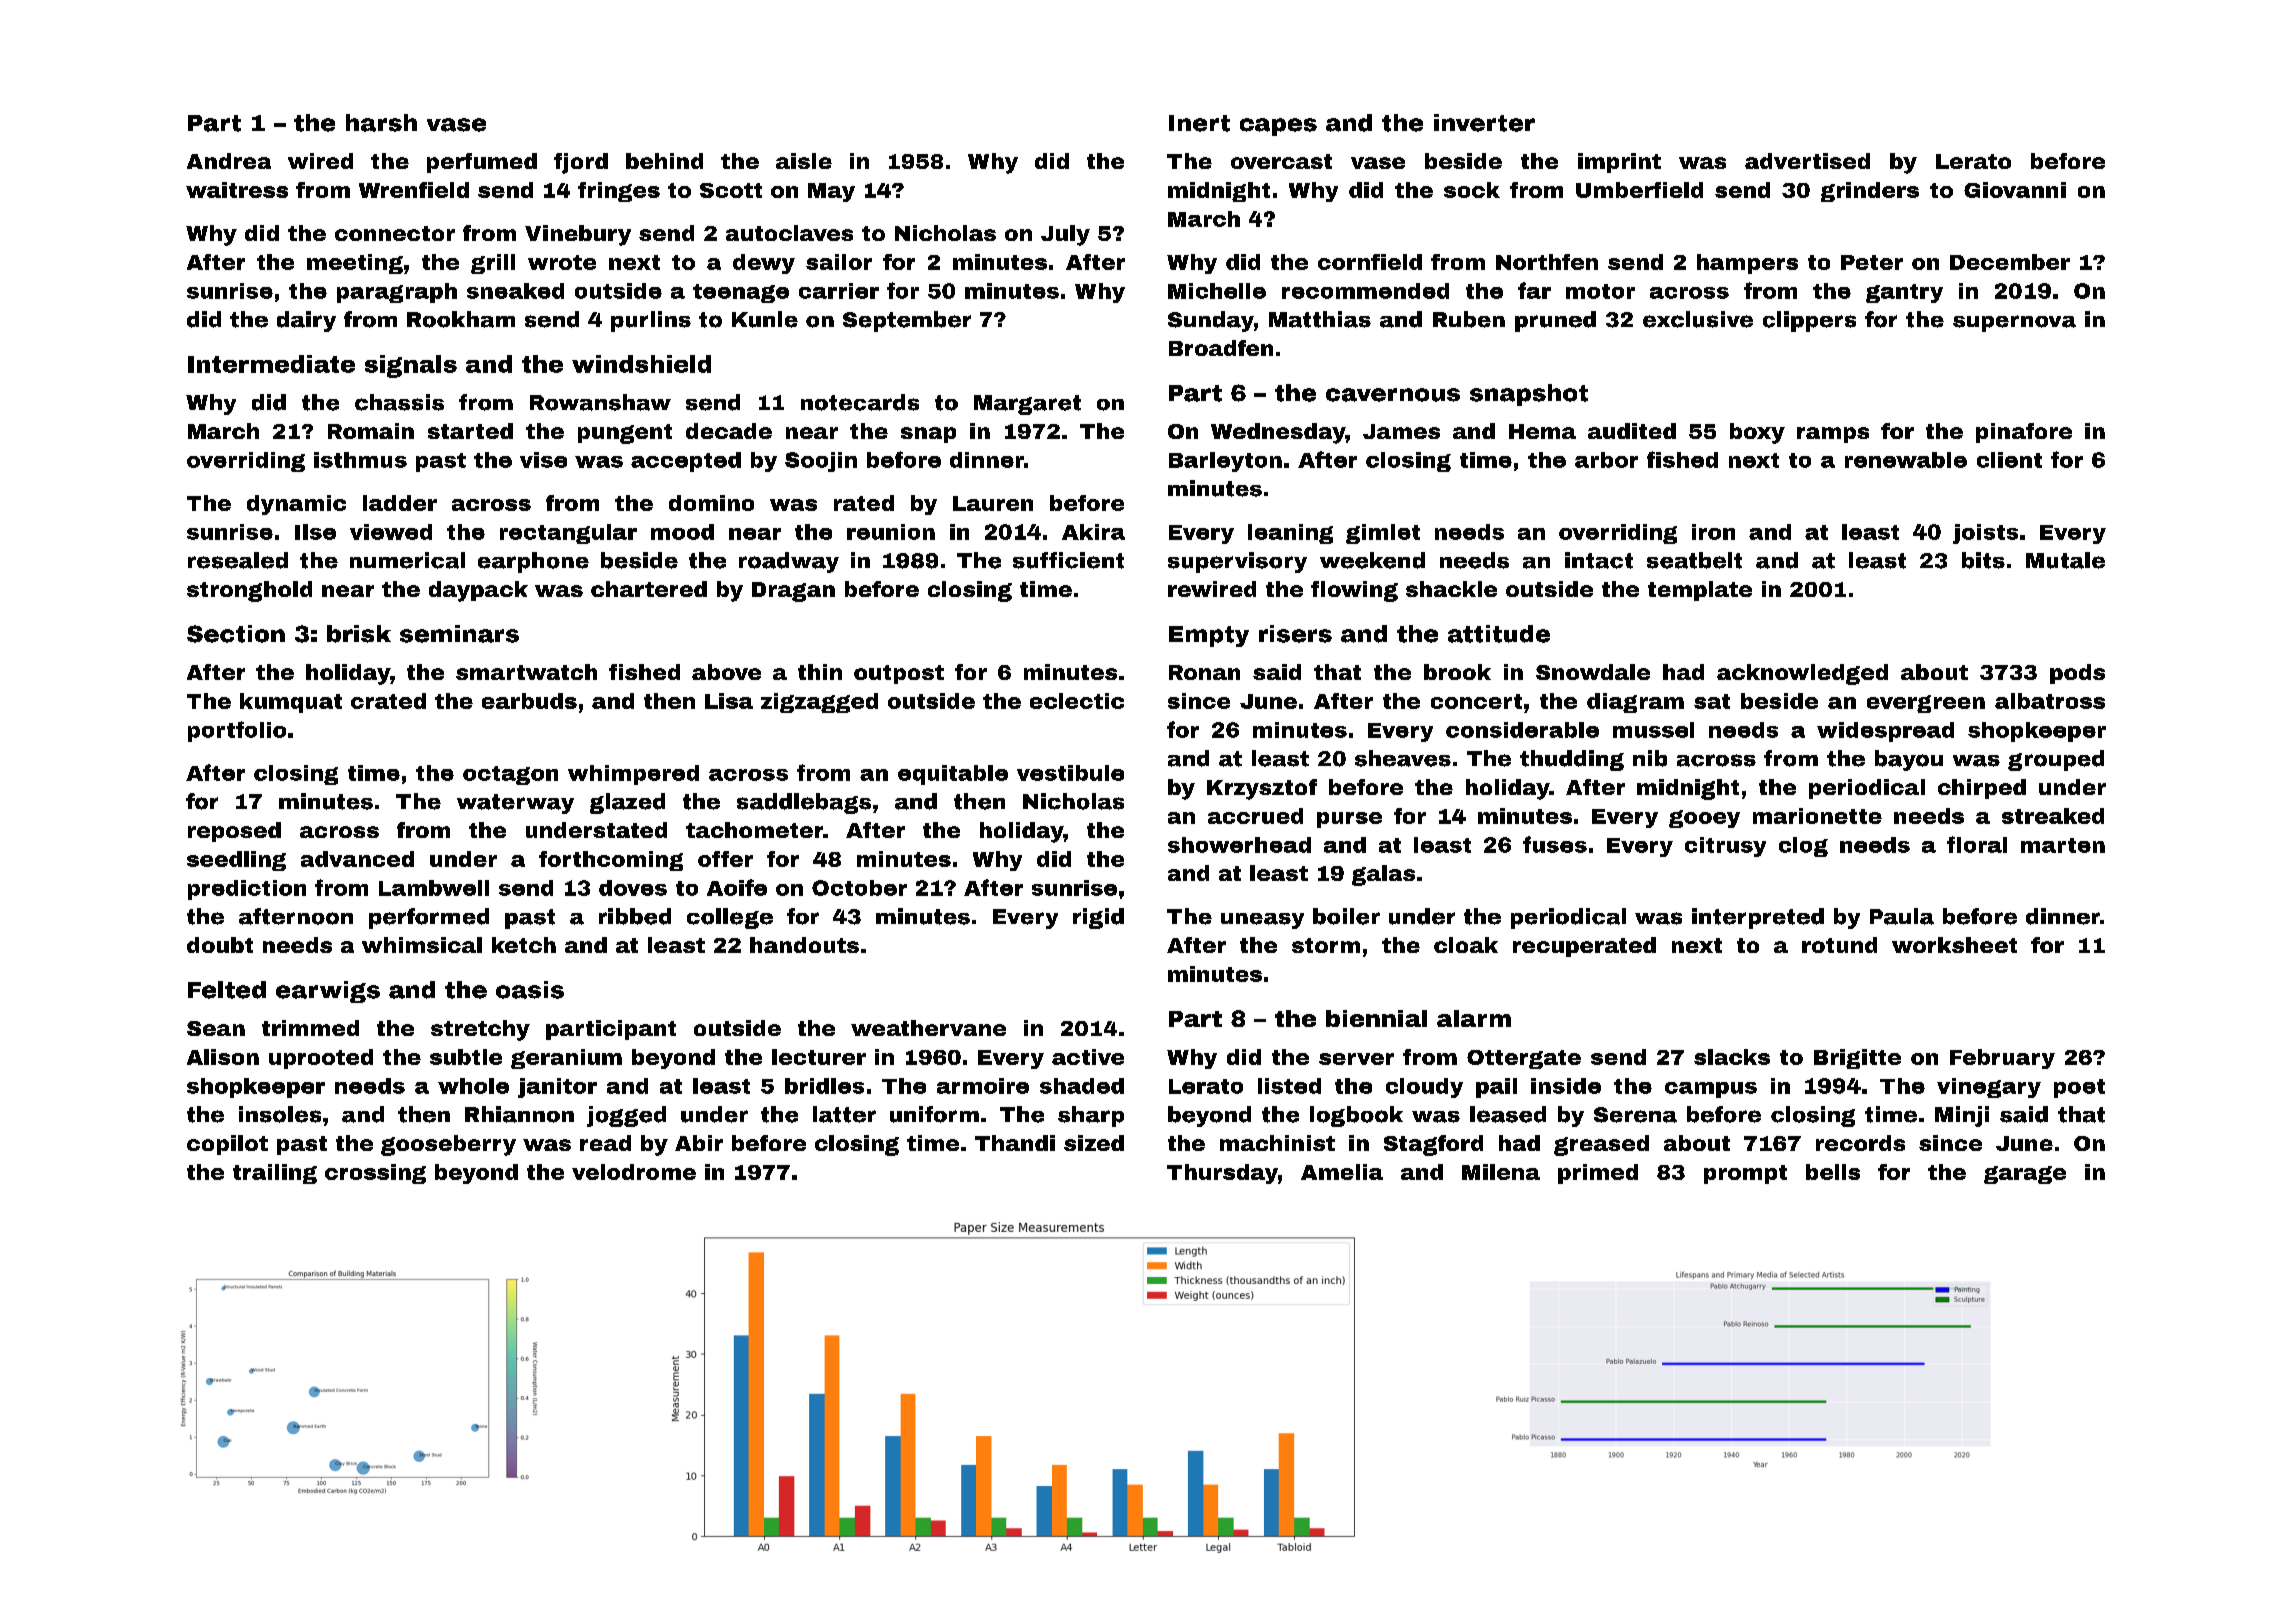  Describe the element at coordinates (216, 1028) in the page. I see `Sean` at that location.
